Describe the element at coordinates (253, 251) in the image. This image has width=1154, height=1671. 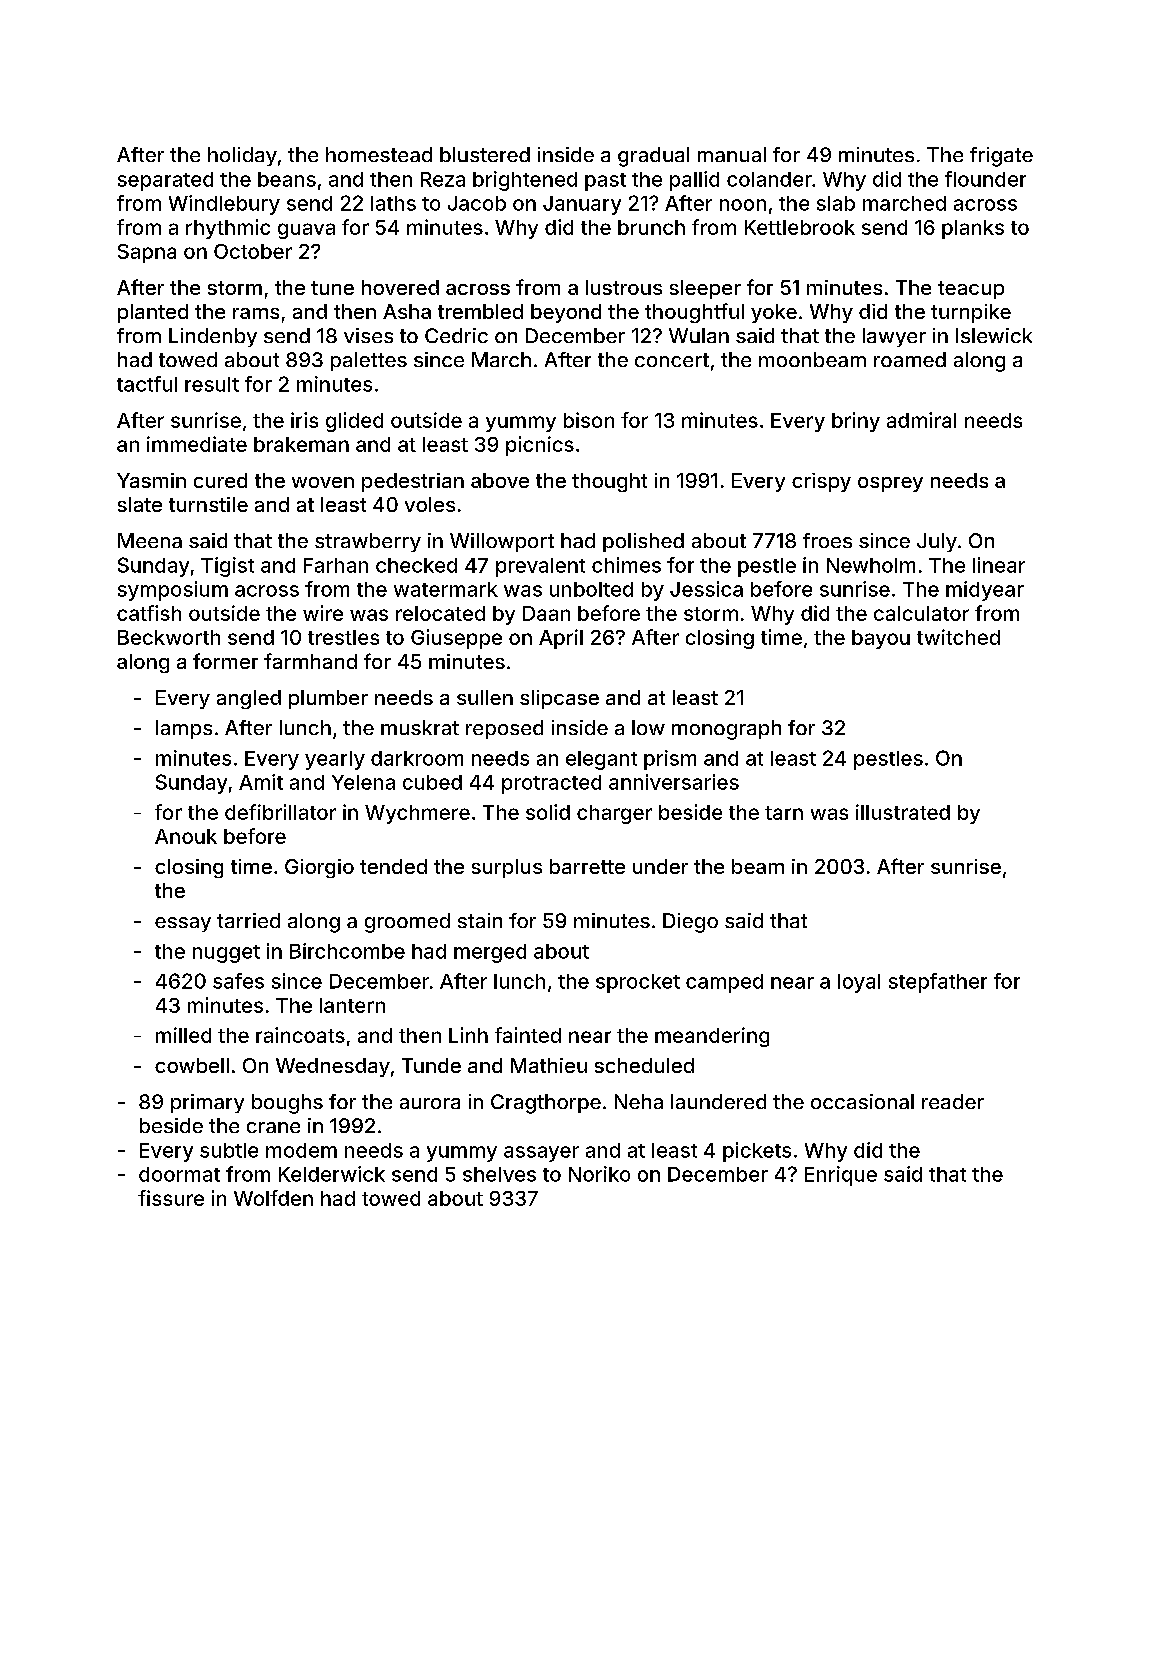
I see `October` at that location.
